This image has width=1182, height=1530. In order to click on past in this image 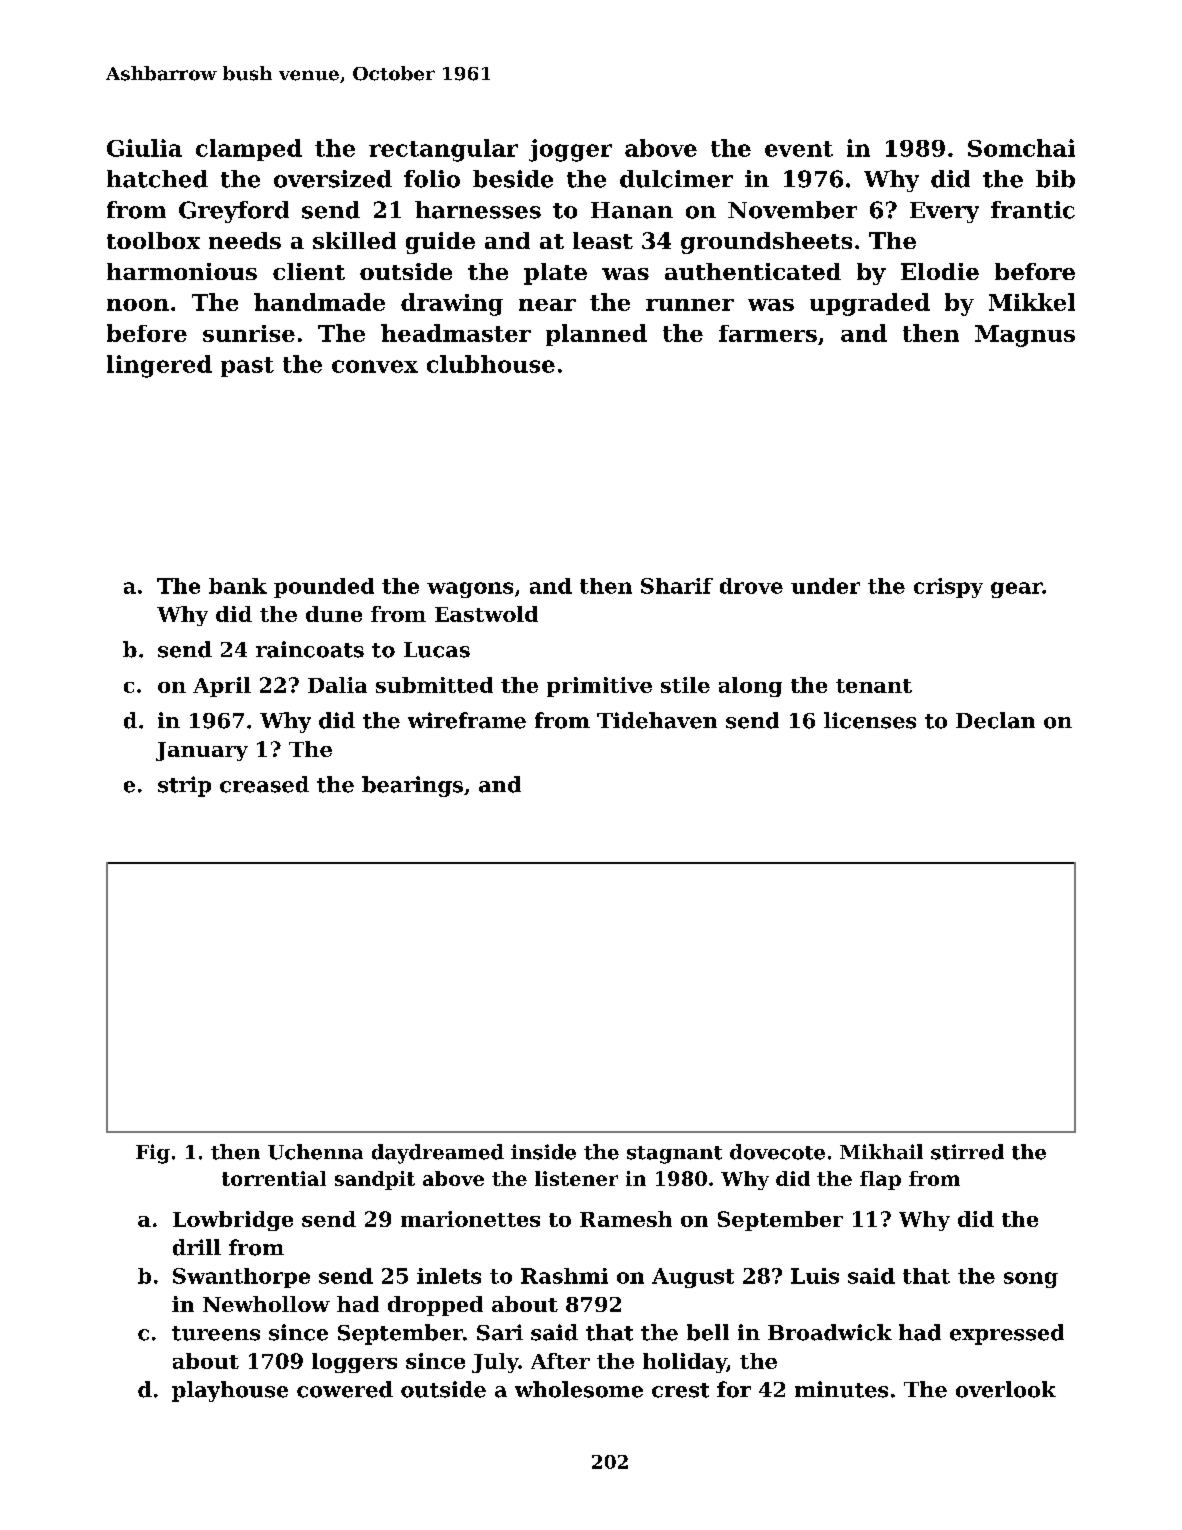, I will do `click(247, 367)`.
